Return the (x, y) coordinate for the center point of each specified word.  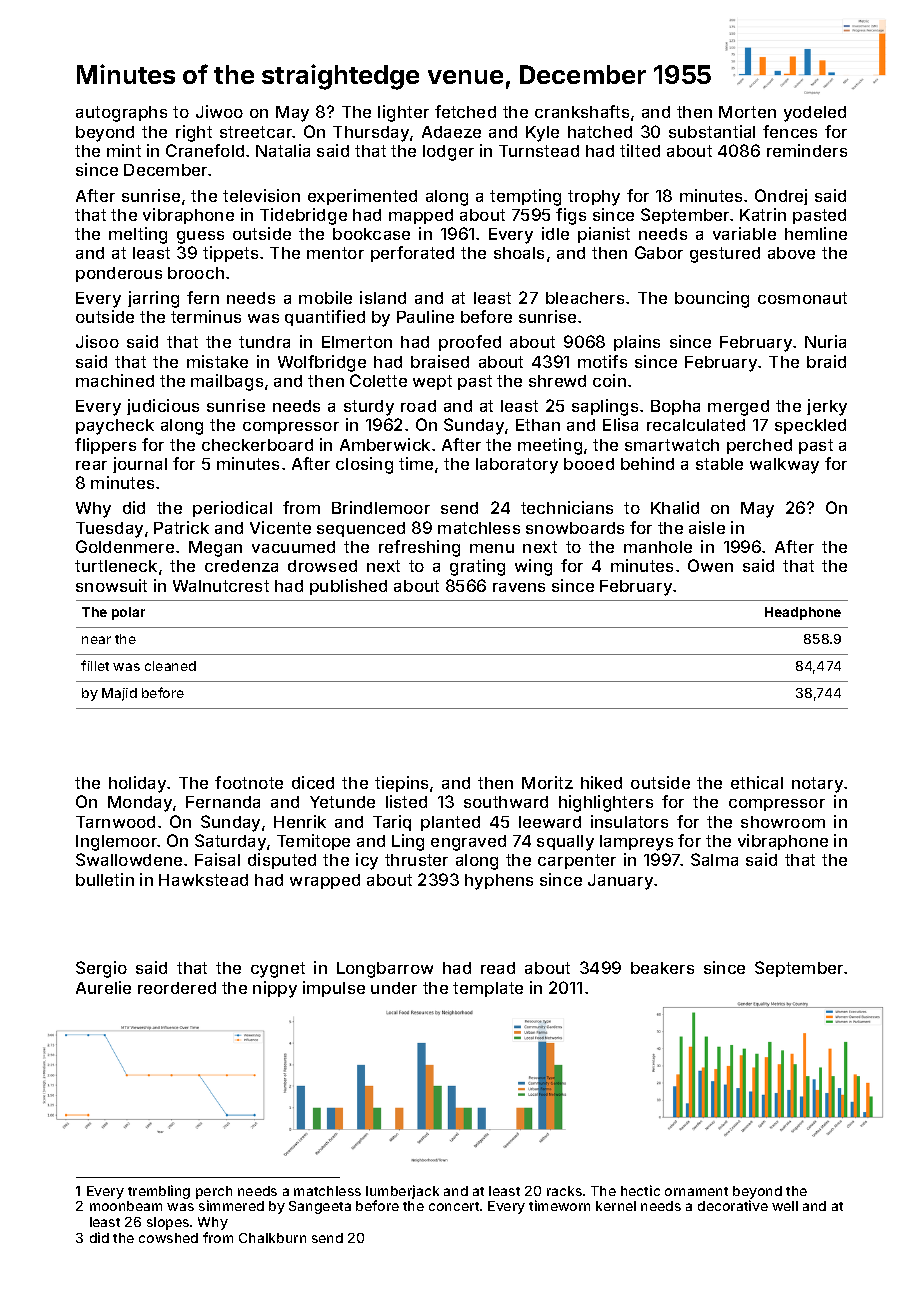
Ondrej (781, 197)
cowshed (168, 1238)
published (348, 587)
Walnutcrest (221, 586)
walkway (784, 466)
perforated (412, 254)
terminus (206, 316)
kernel (616, 1206)
